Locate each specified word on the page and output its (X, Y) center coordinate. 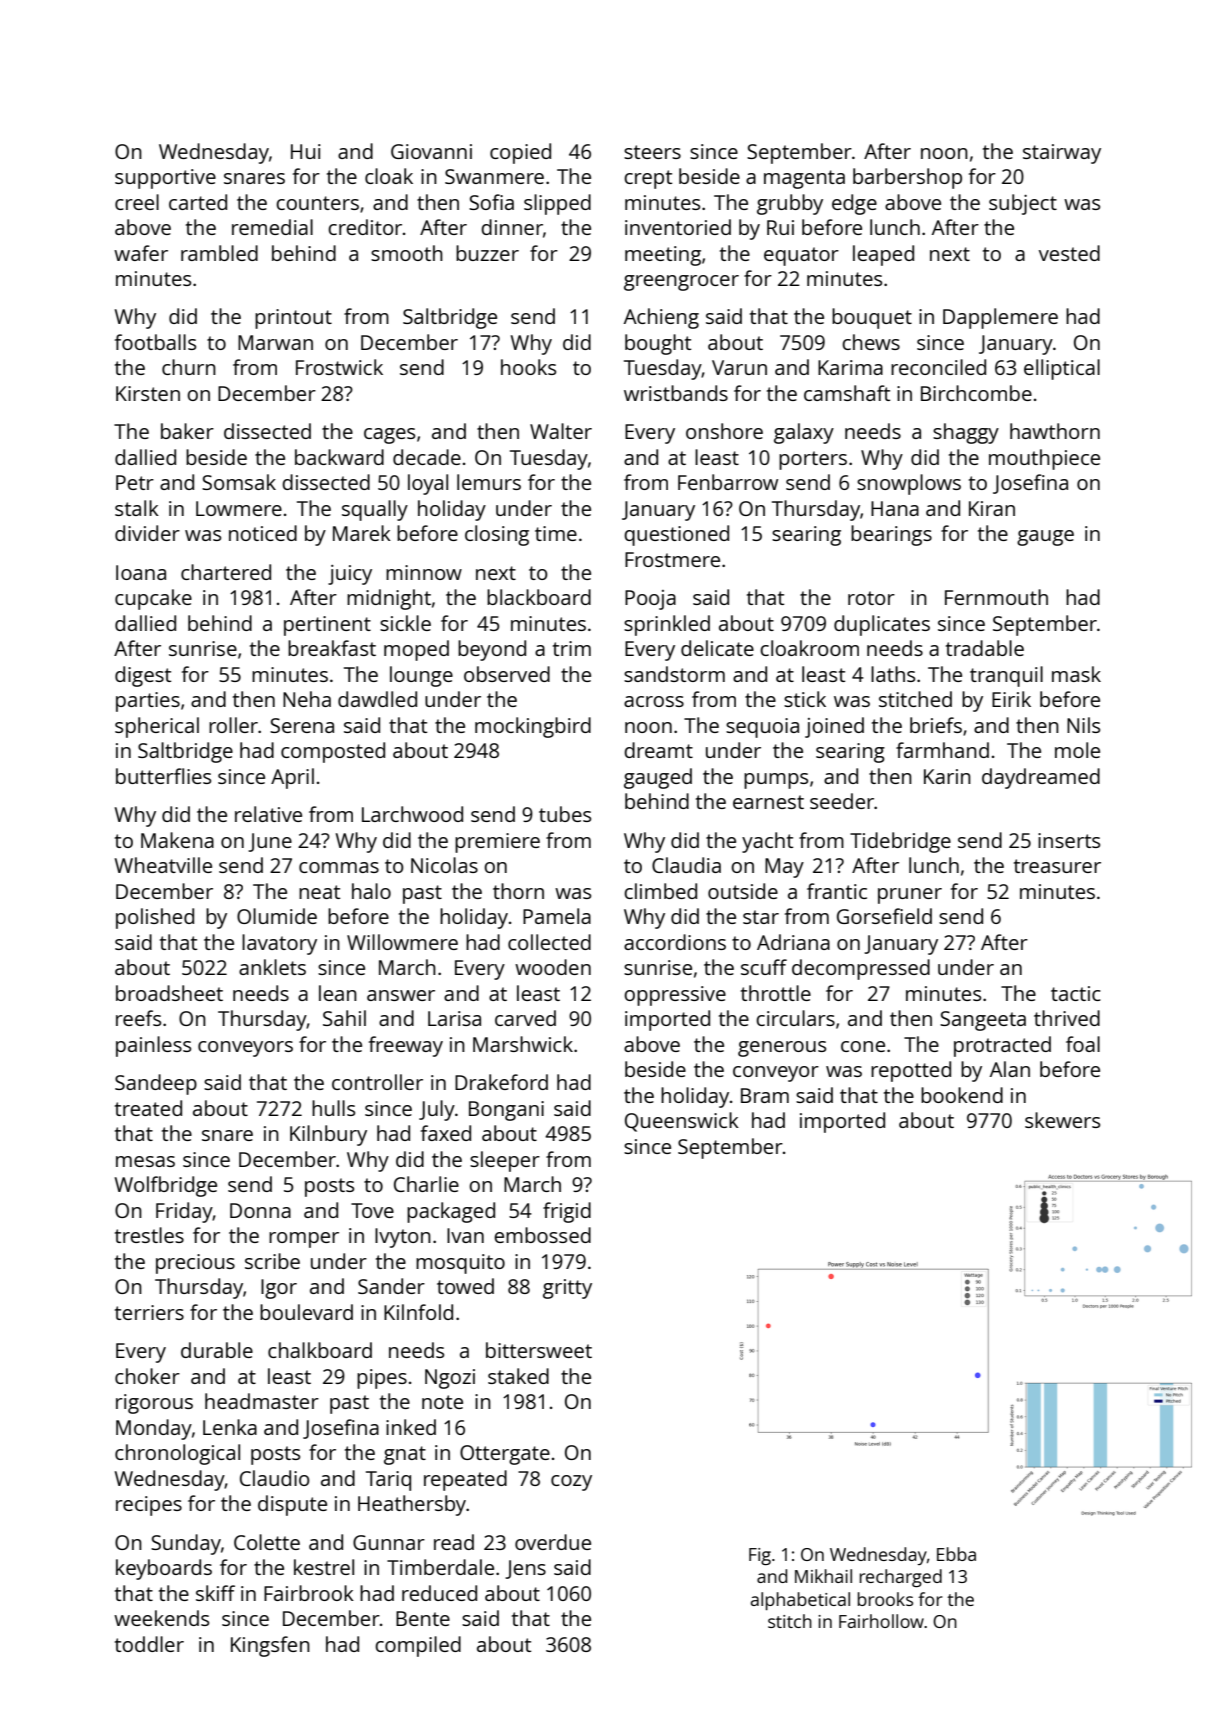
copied (520, 153)
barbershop (907, 178)
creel (137, 202)
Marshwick (523, 1044)
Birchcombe (976, 393)
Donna (260, 1210)
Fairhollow (881, 1621)
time (556, 533)
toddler (149, 1644)
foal (1083, 1044)
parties (148, 702)
